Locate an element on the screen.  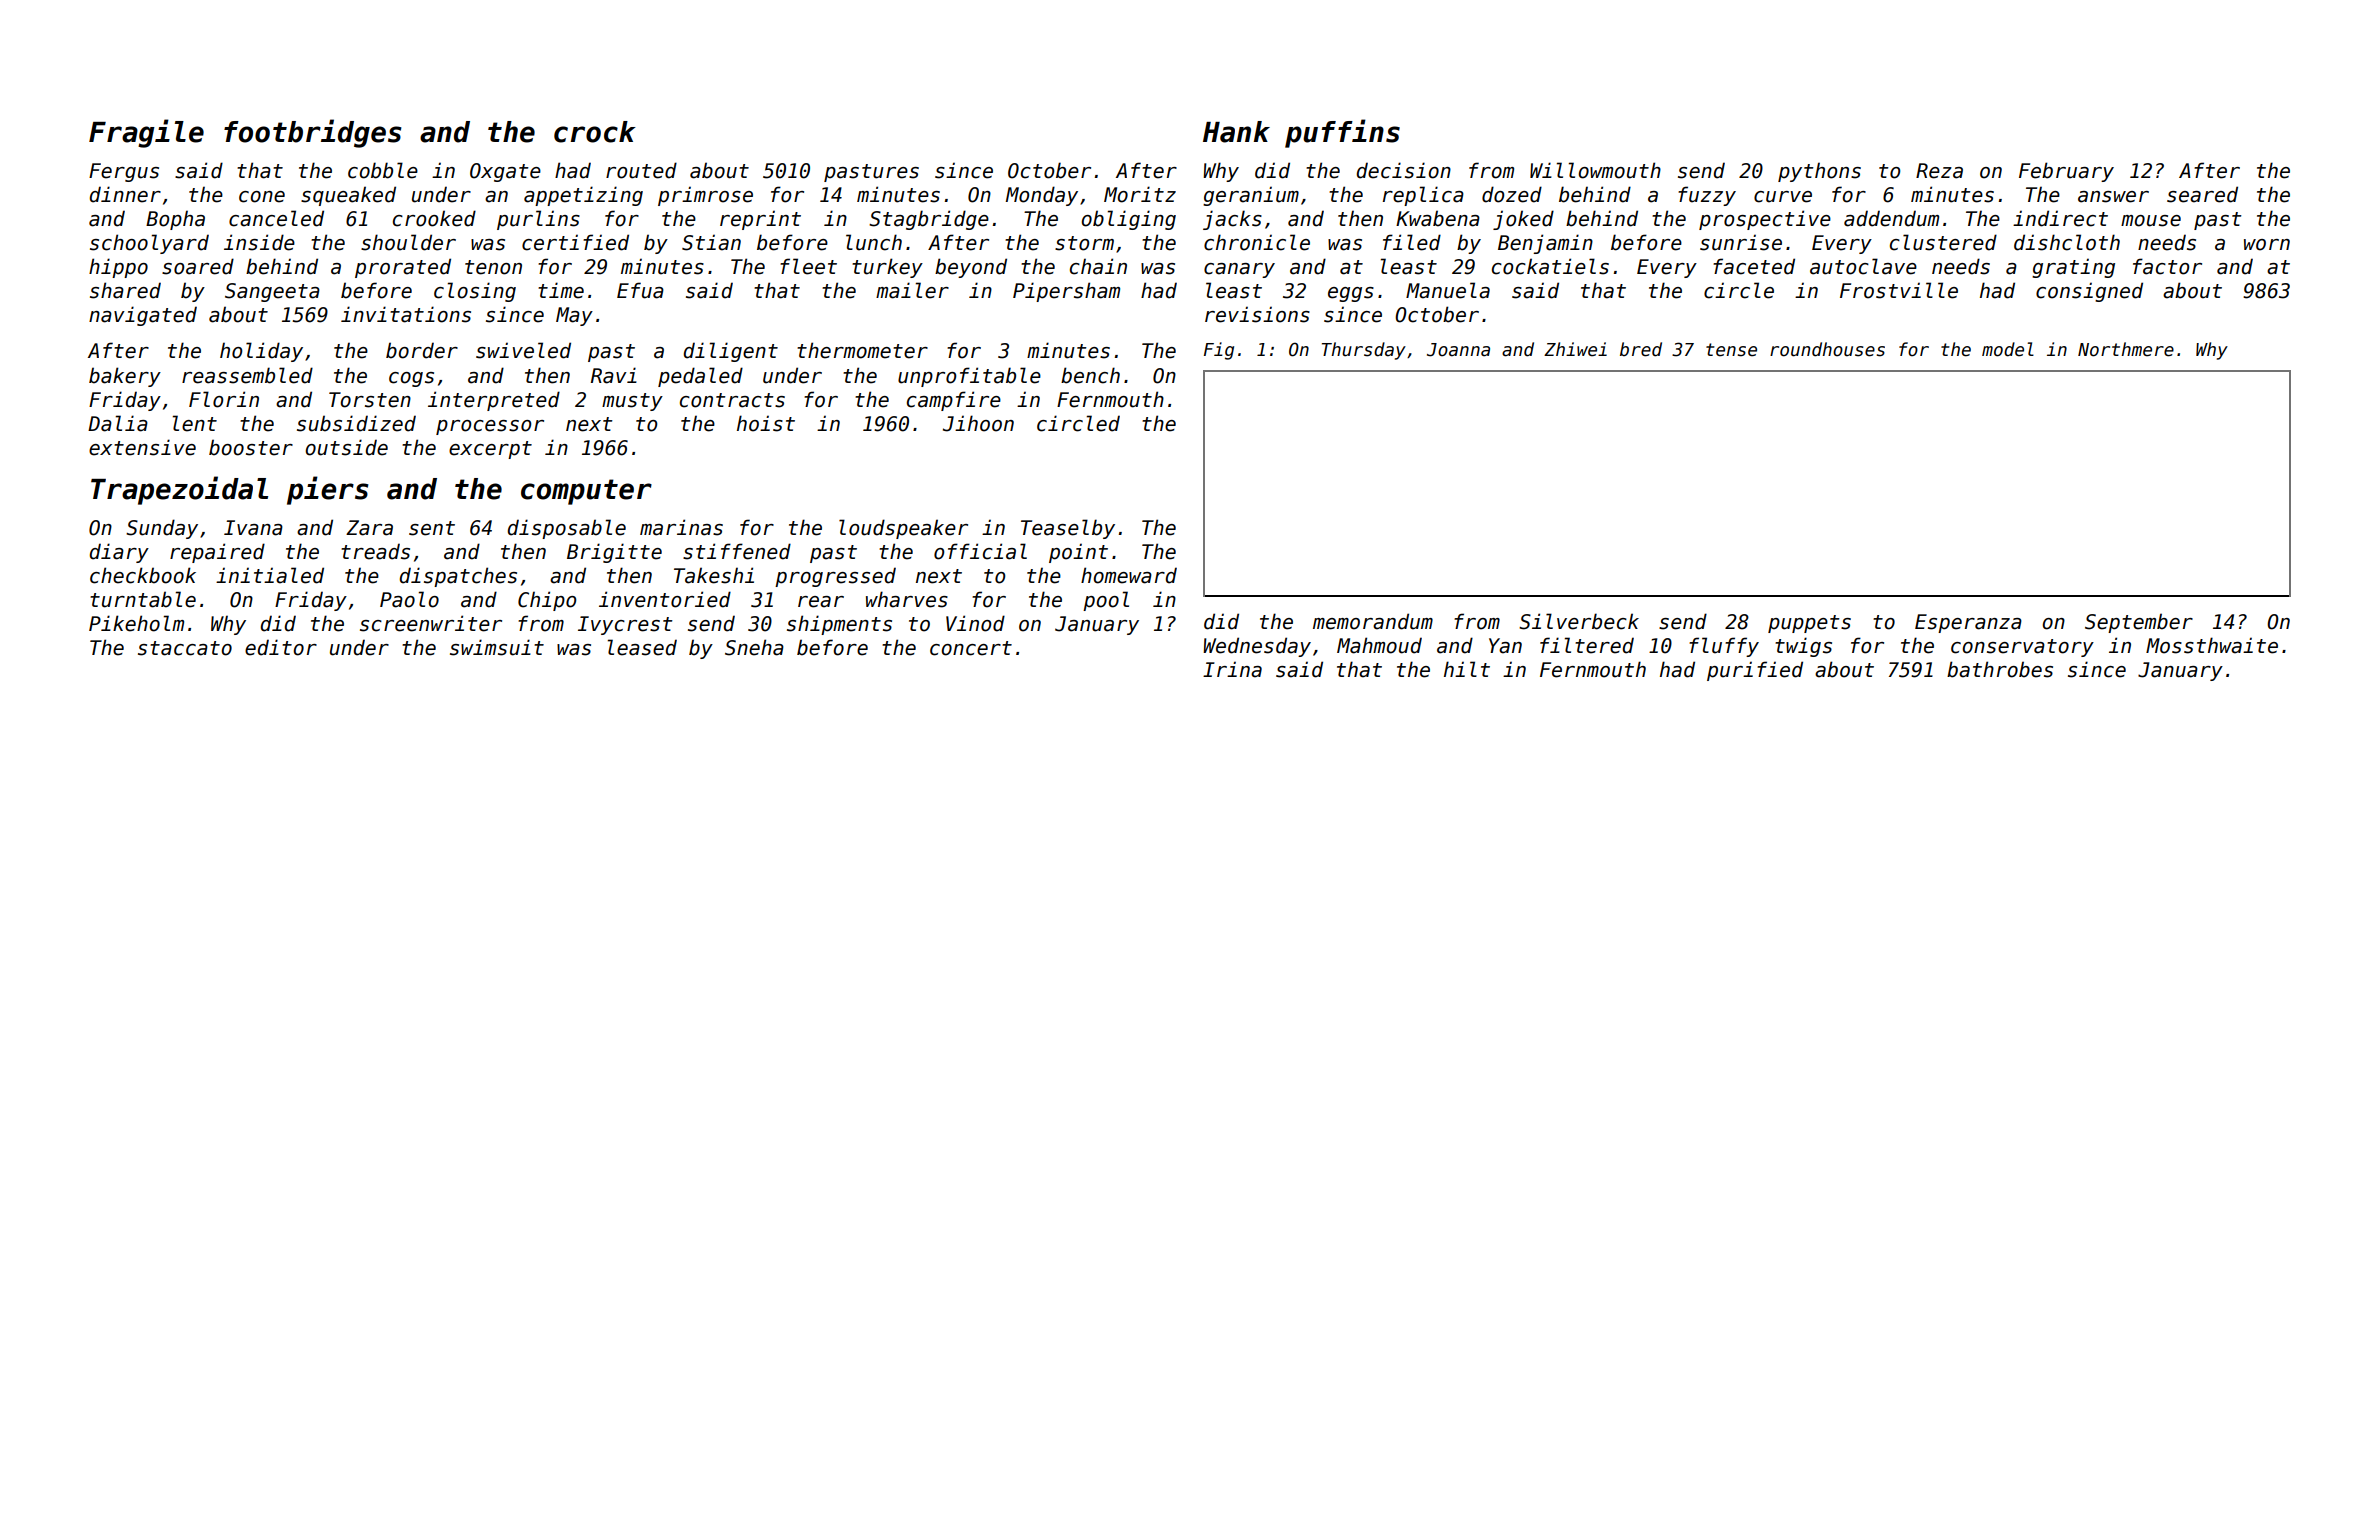
leased is located at coordinates (642, 647).
